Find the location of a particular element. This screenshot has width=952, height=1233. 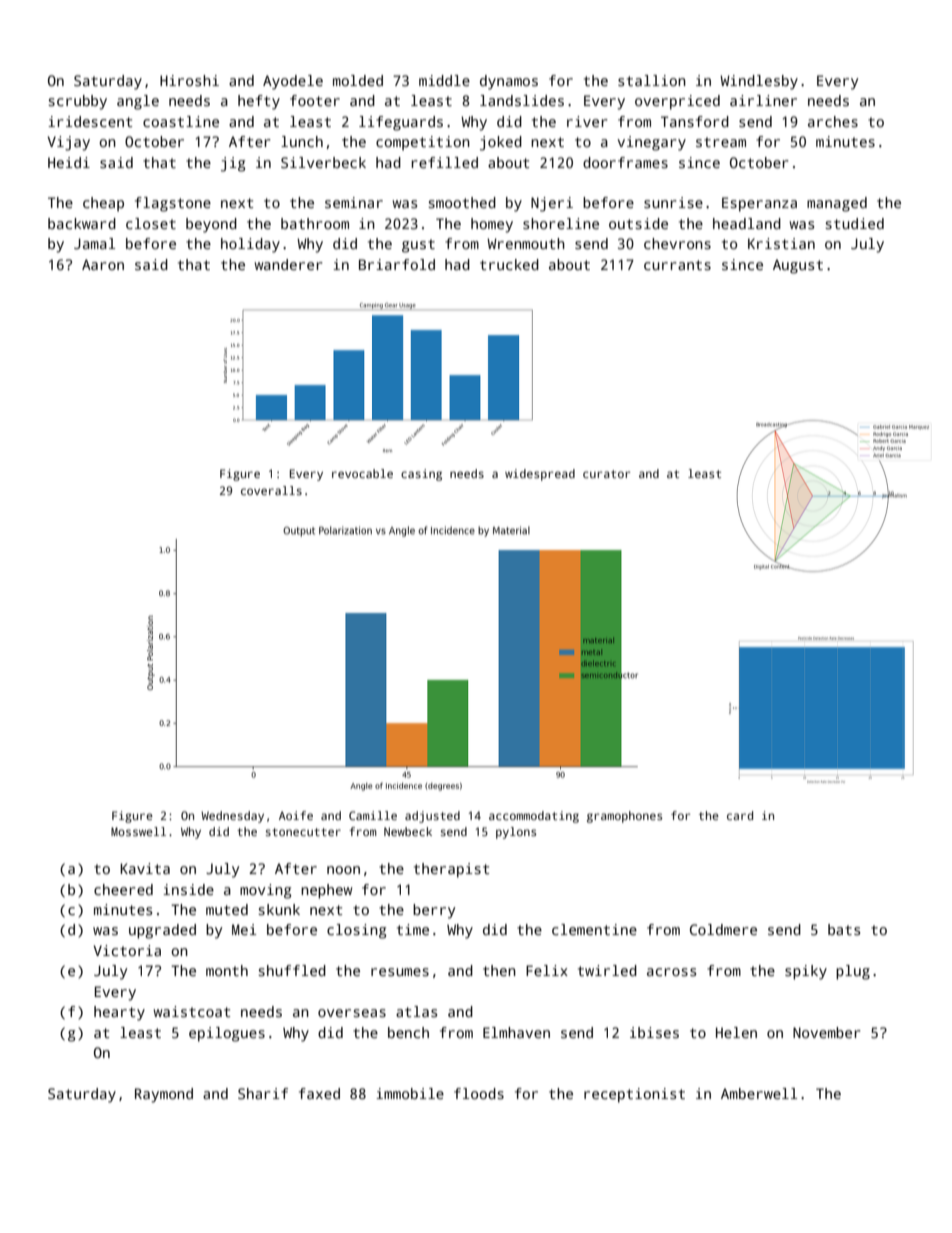

card is located at coordinates (740, 815).
